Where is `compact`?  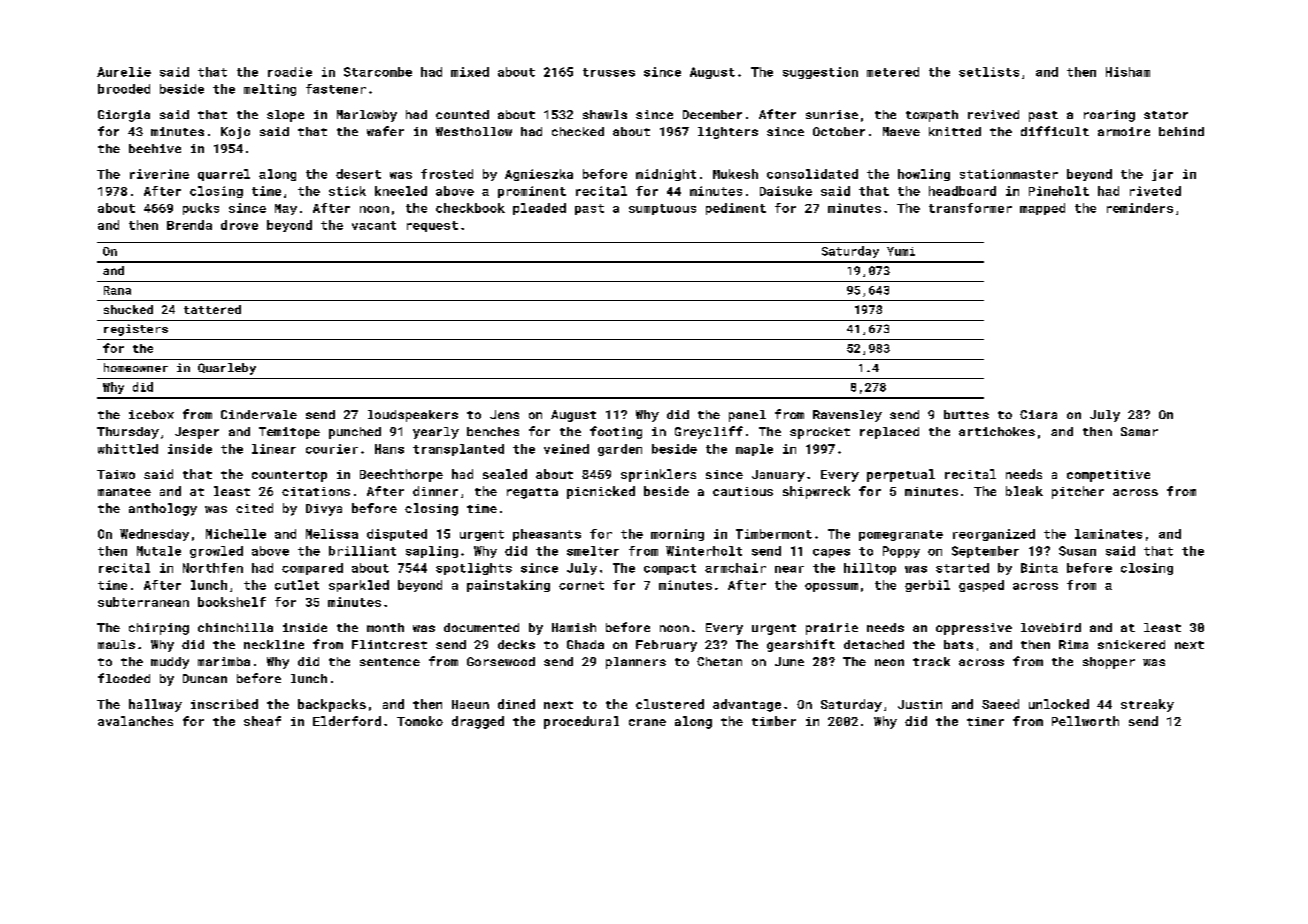
compact is located at coordinates (670, 569).
